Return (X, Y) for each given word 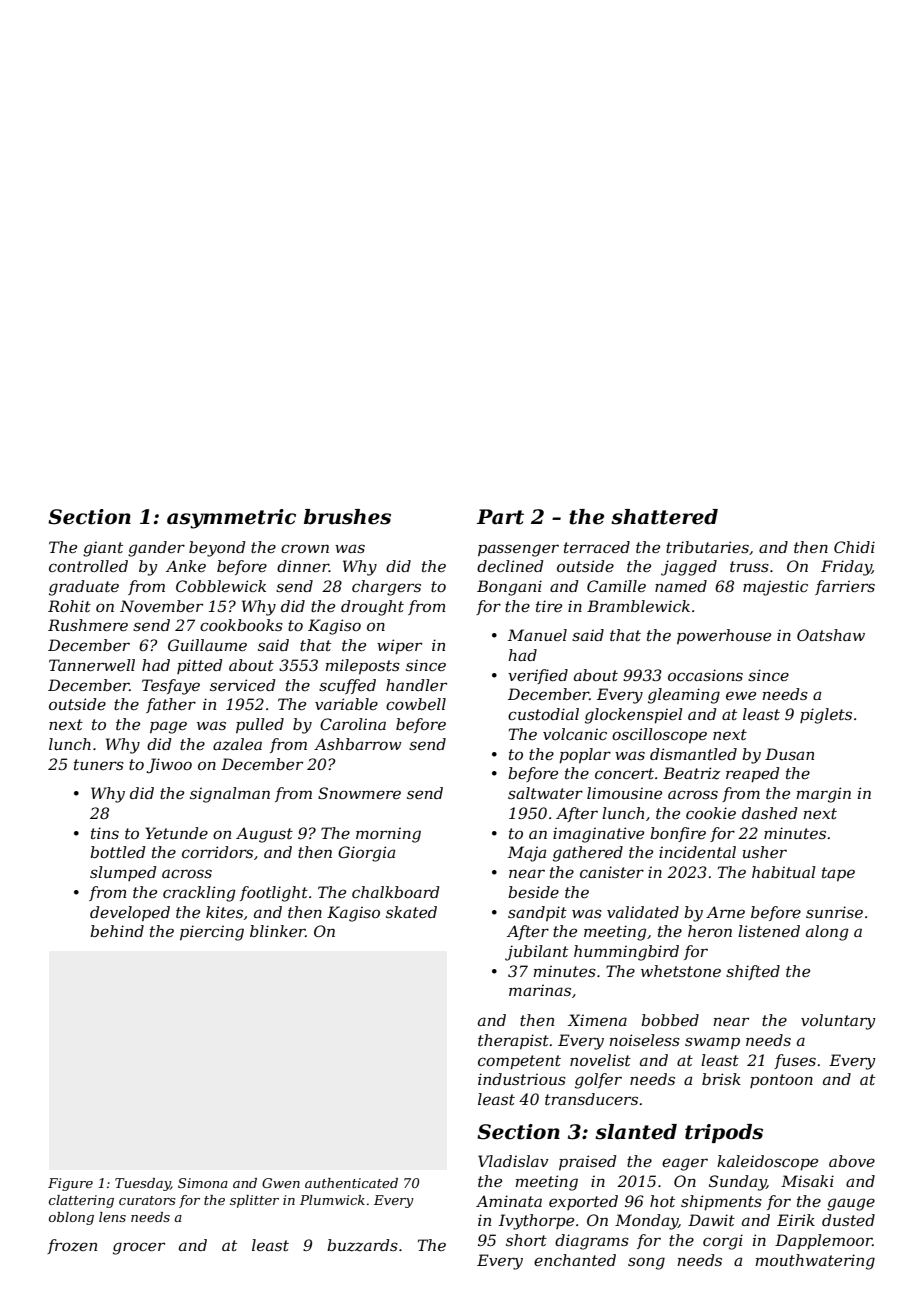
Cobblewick (221, 586)
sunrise (834, 912)
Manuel (537, 635)
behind (117, 931)
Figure (70, 1184)
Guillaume (207, 645)
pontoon (781, 1081)
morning (388, 835)
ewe (741, 695)
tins (105, 833)
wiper (399, 646)
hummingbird (626, 953)
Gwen (281, 1183)
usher (765, 852)
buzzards (362, 1245)
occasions (705, 675)
